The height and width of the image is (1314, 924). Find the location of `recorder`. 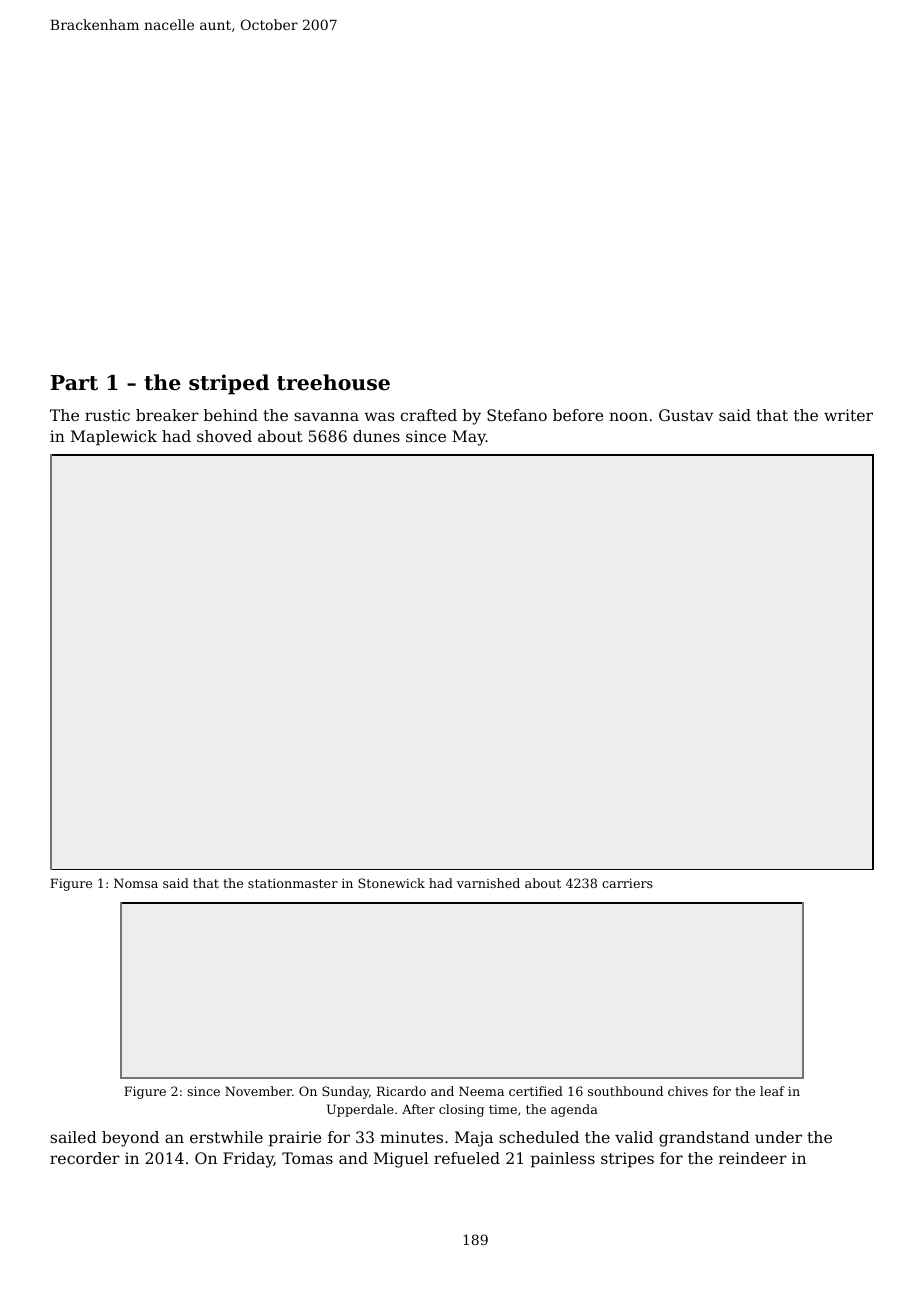

recorder is located at coordinates (85, 1158).
